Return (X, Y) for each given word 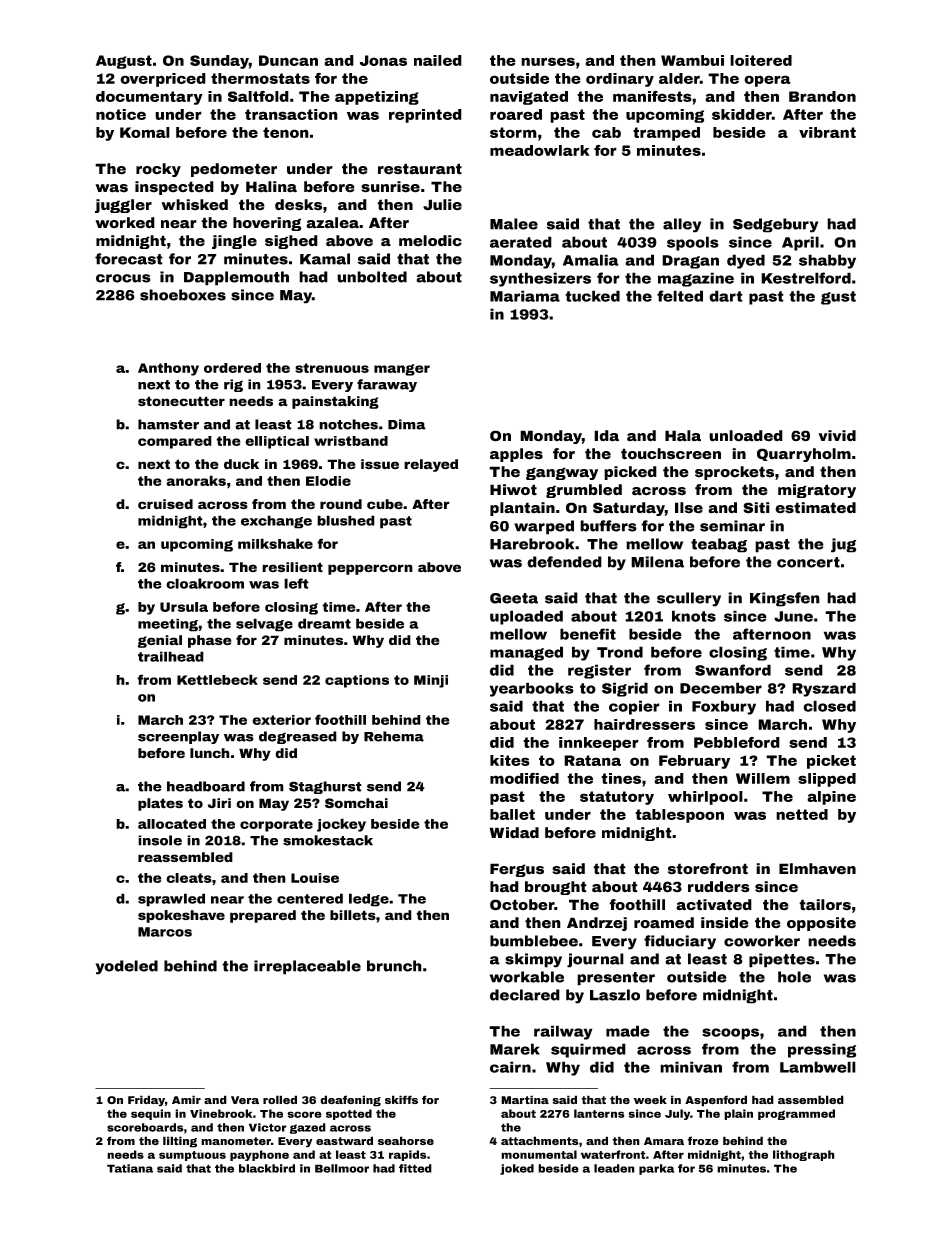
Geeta (514, 598)
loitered (761, 60)
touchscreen (671, 454)
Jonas (383, 60)
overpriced (163, 80)
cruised (165, 504)
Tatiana (130, 1168)
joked (517, 1169)
